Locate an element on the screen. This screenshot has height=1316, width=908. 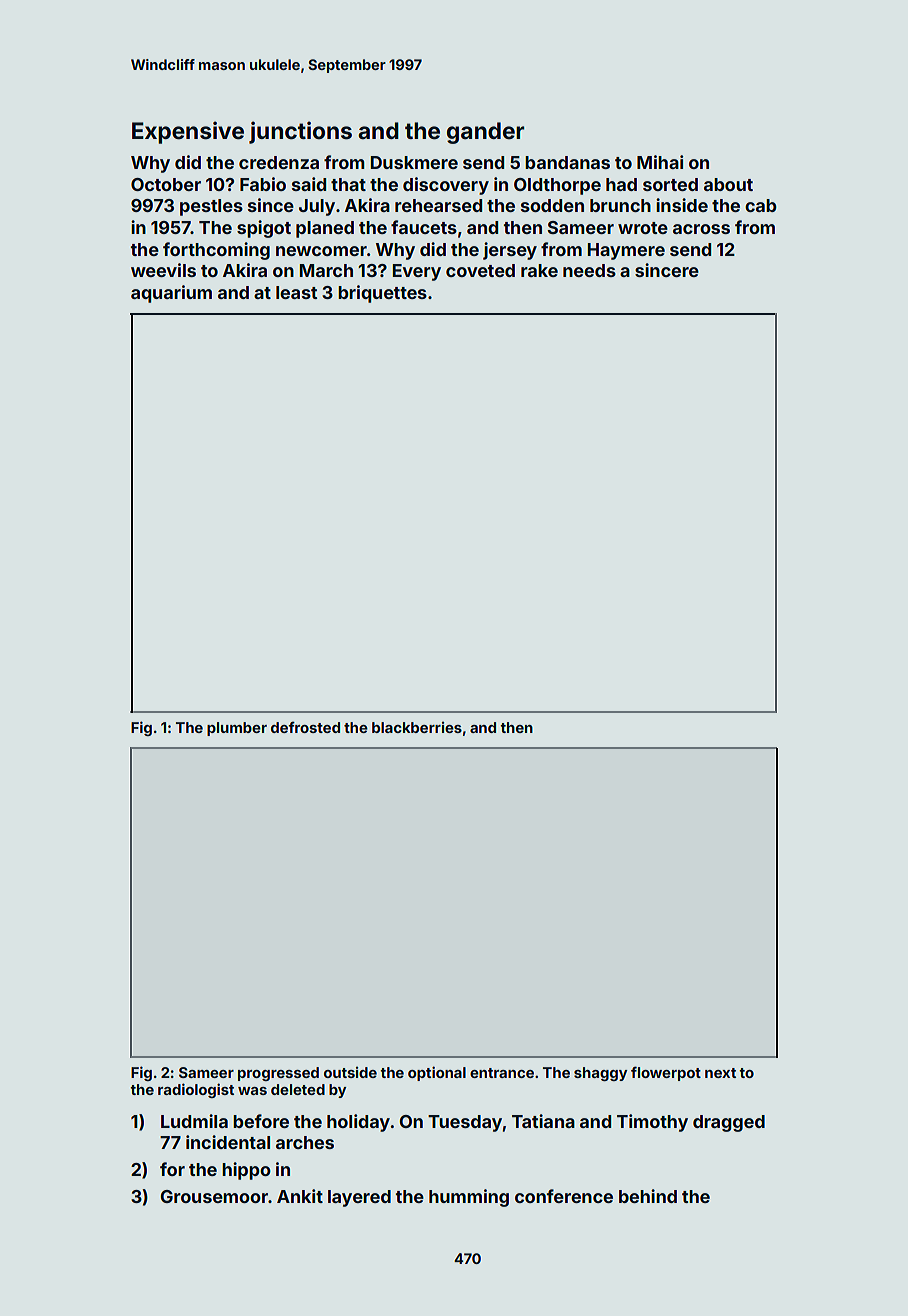
gander is located at coordinates (486, 133).
